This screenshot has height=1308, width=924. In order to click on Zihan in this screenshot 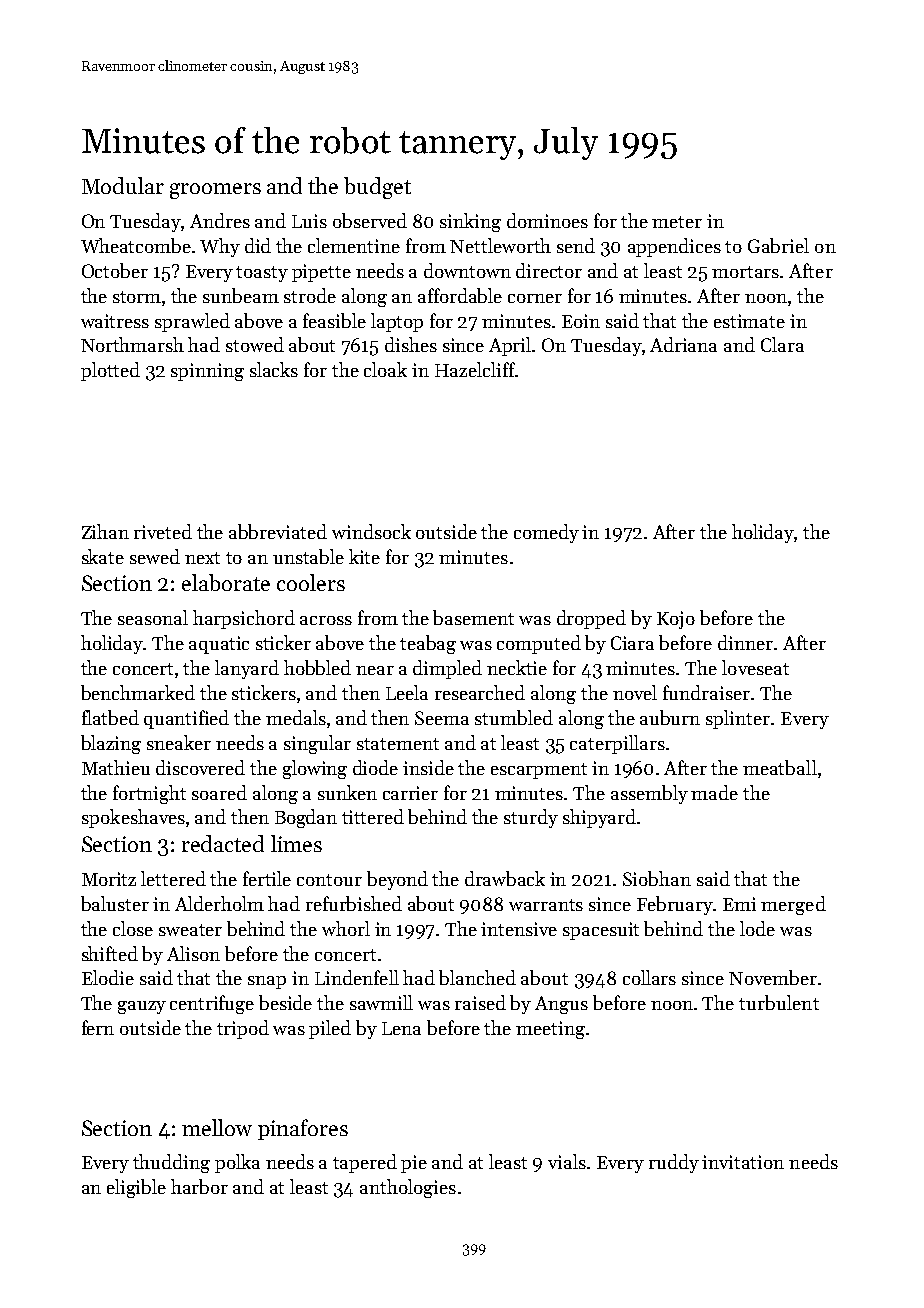, I will do `click(105, 531)`.
